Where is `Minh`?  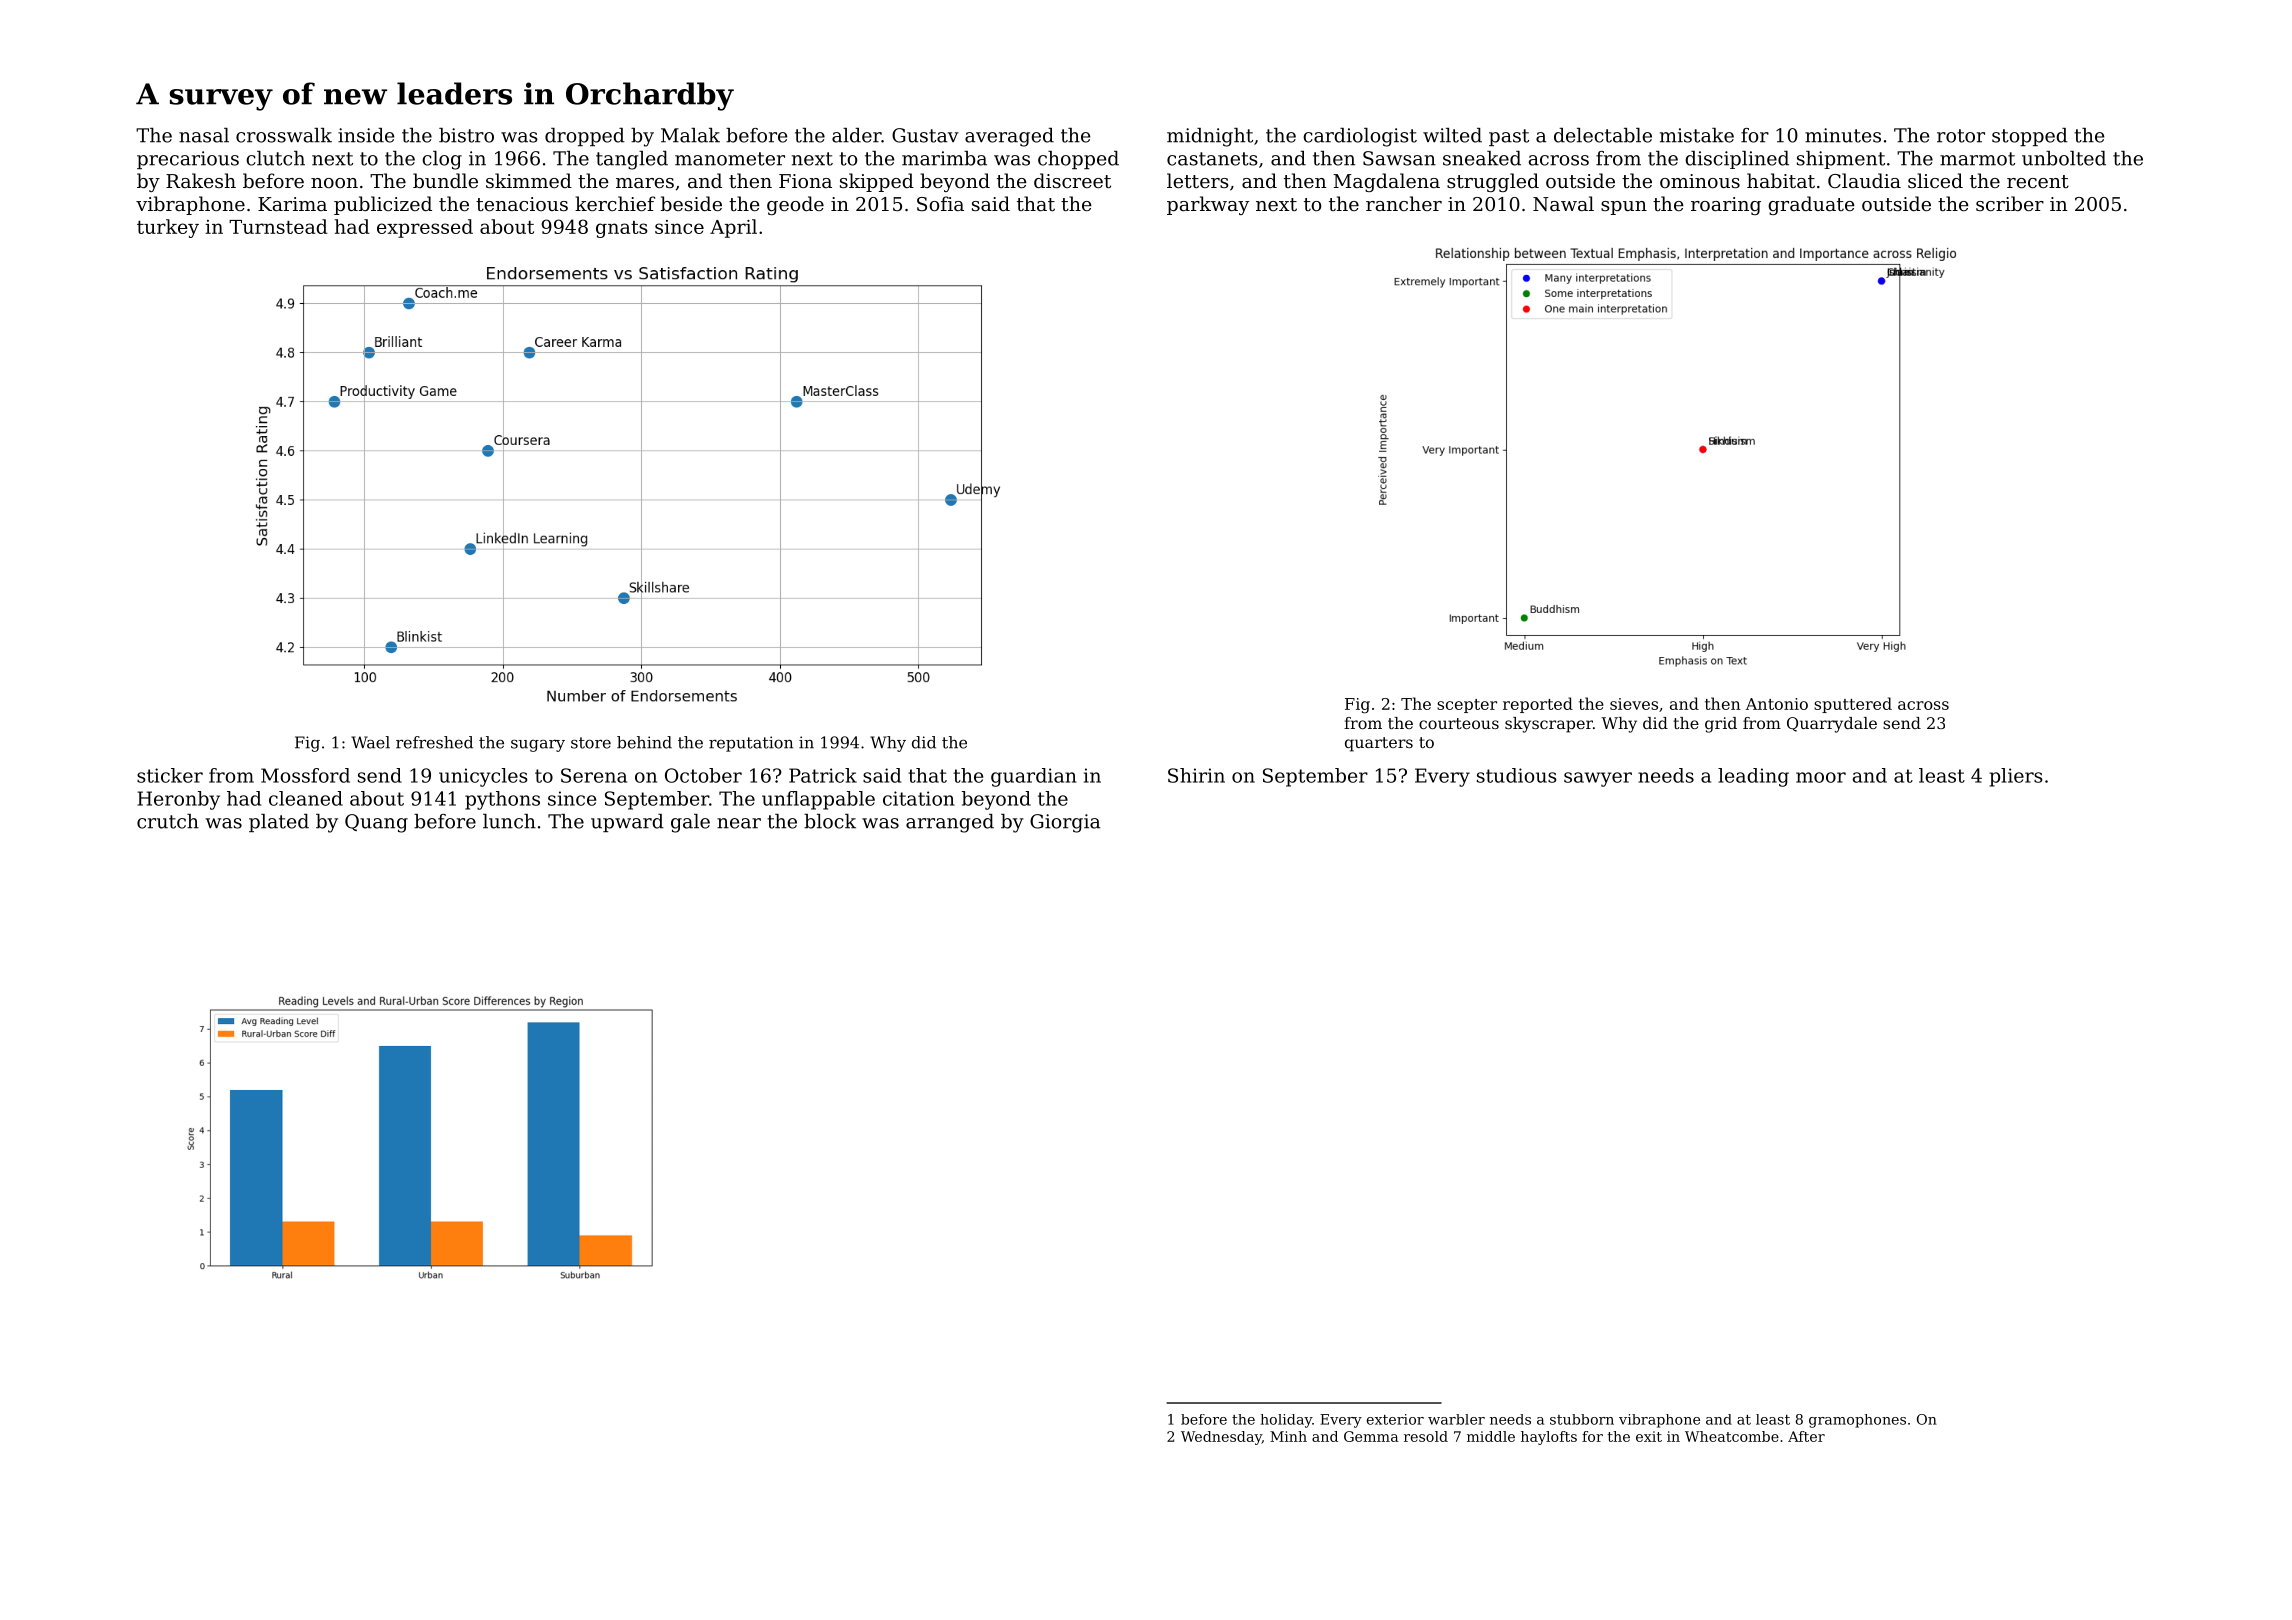
Minh is located at coordinates (1288, 1436).
